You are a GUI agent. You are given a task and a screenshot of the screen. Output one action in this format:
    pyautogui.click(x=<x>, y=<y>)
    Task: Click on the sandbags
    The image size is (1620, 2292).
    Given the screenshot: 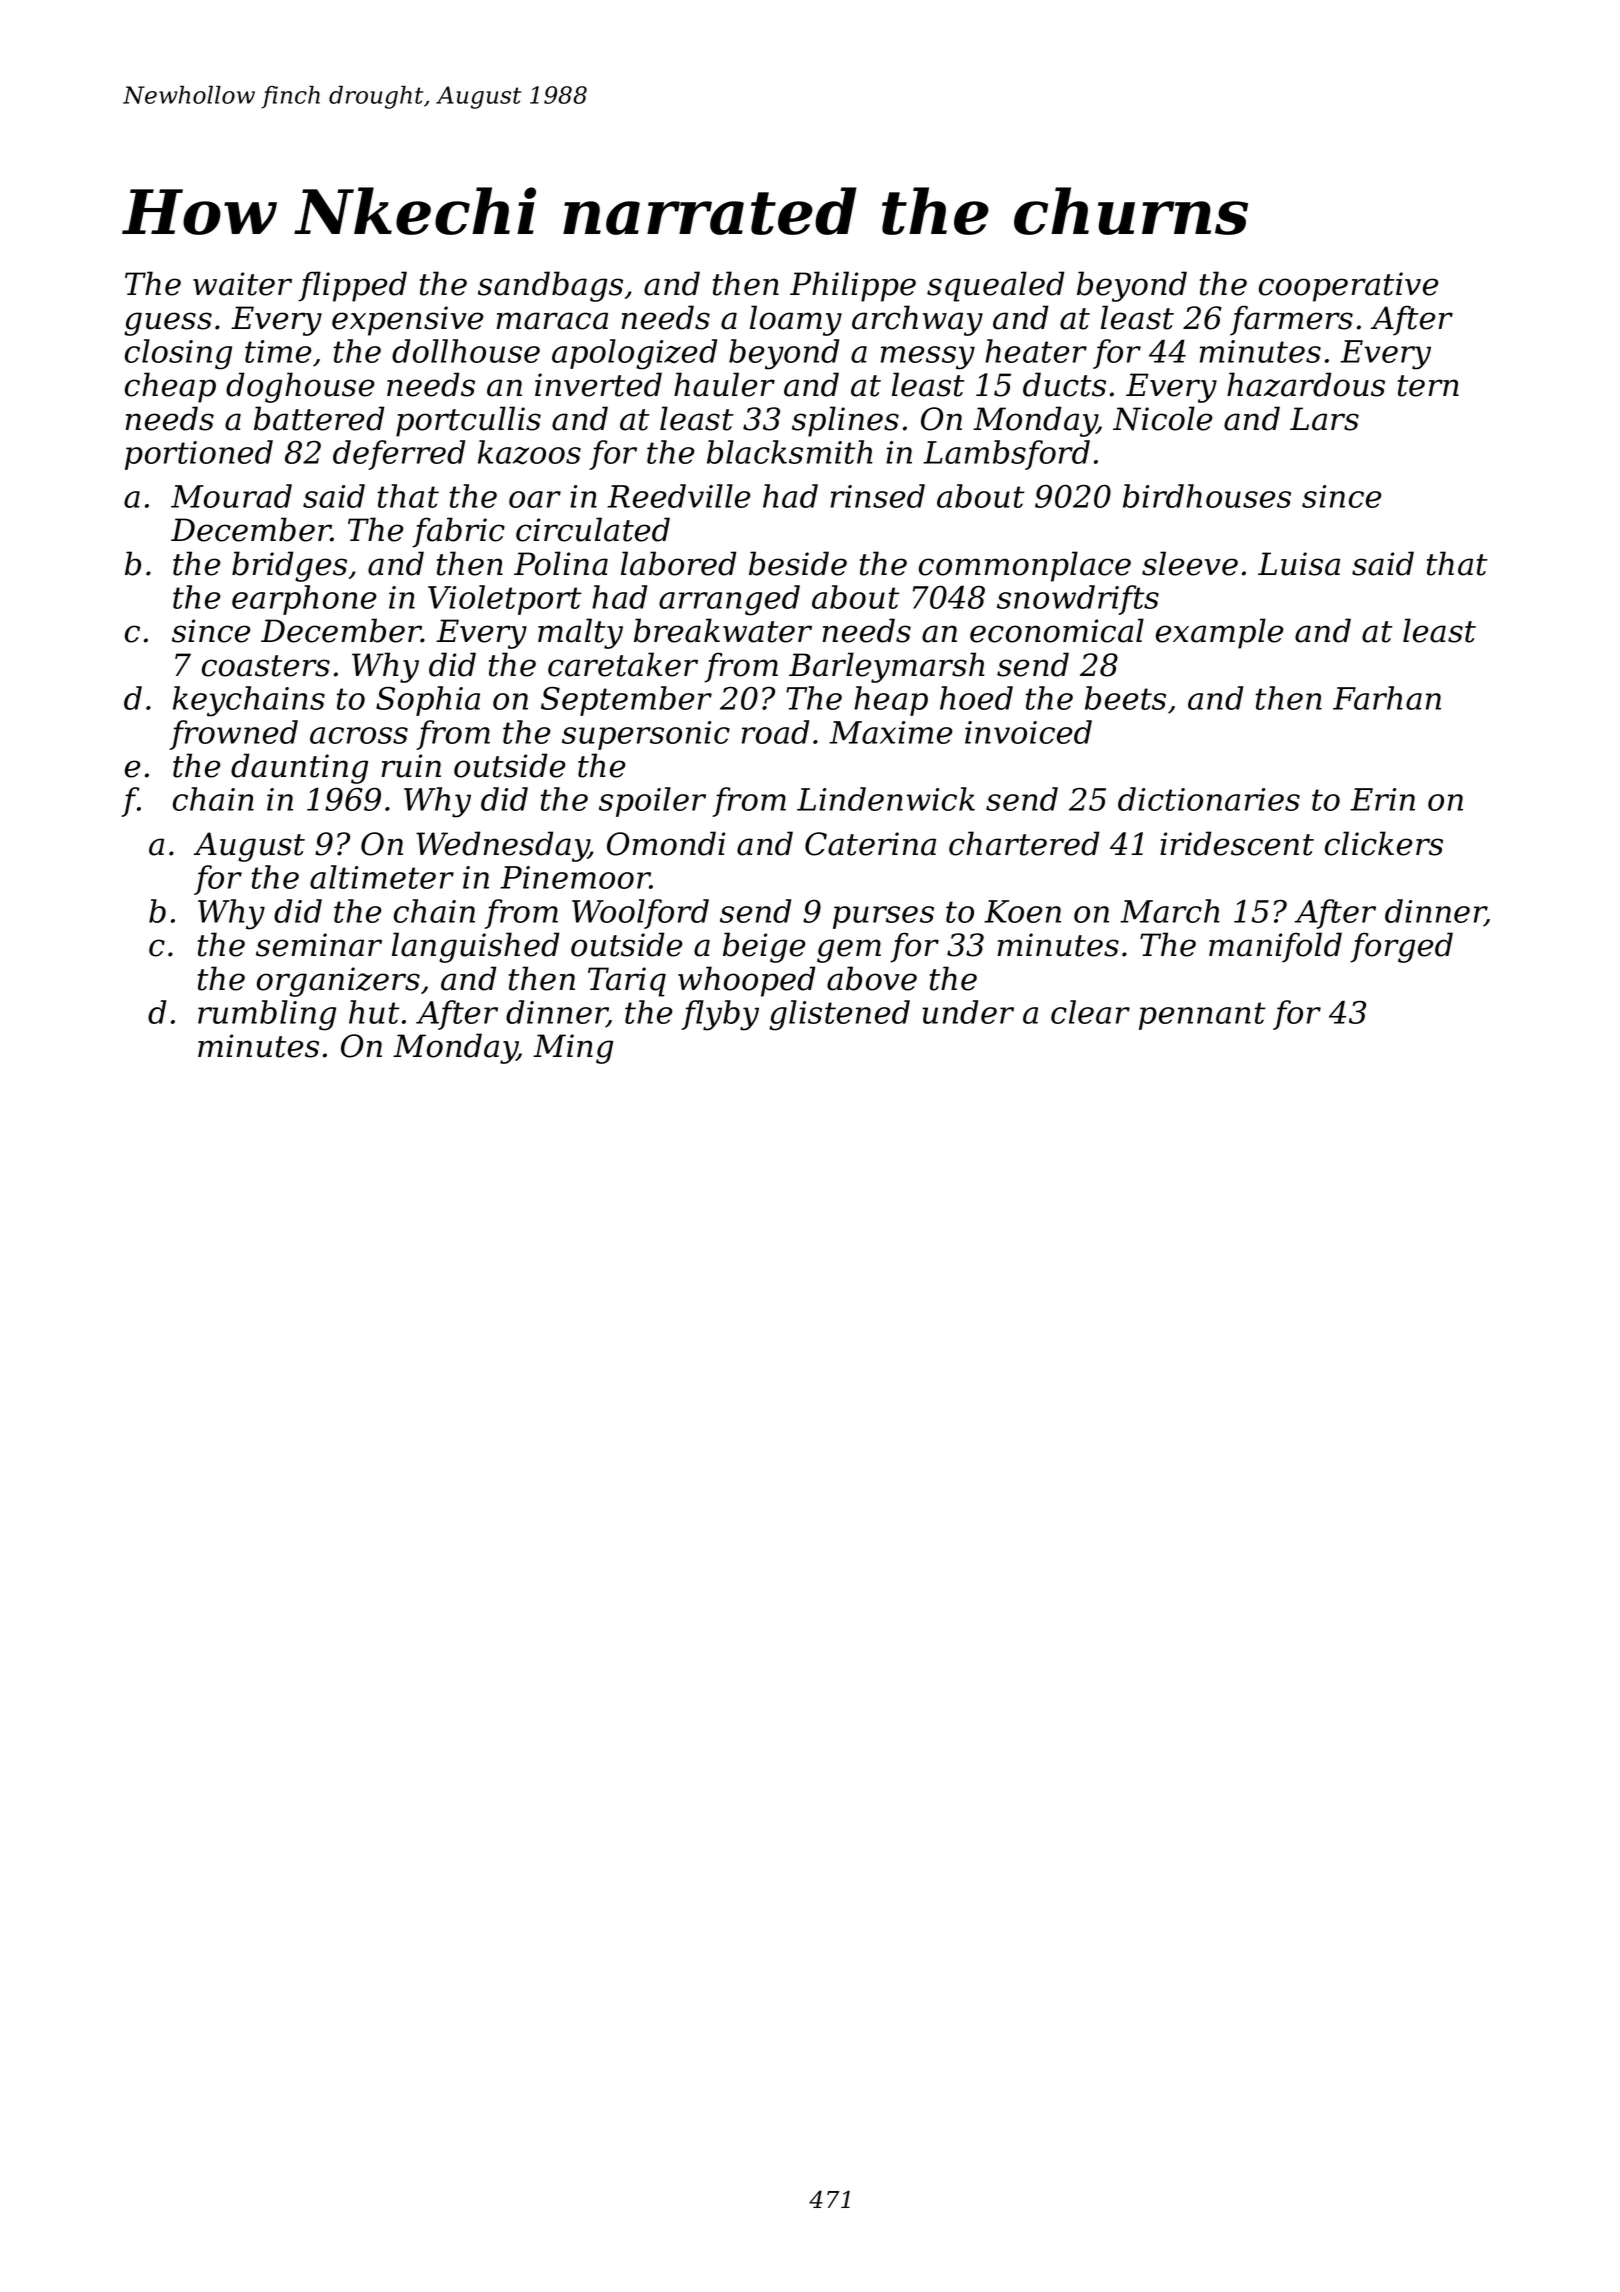 What is the action you would take?
    pyautogui.click(x=550, y=286)
